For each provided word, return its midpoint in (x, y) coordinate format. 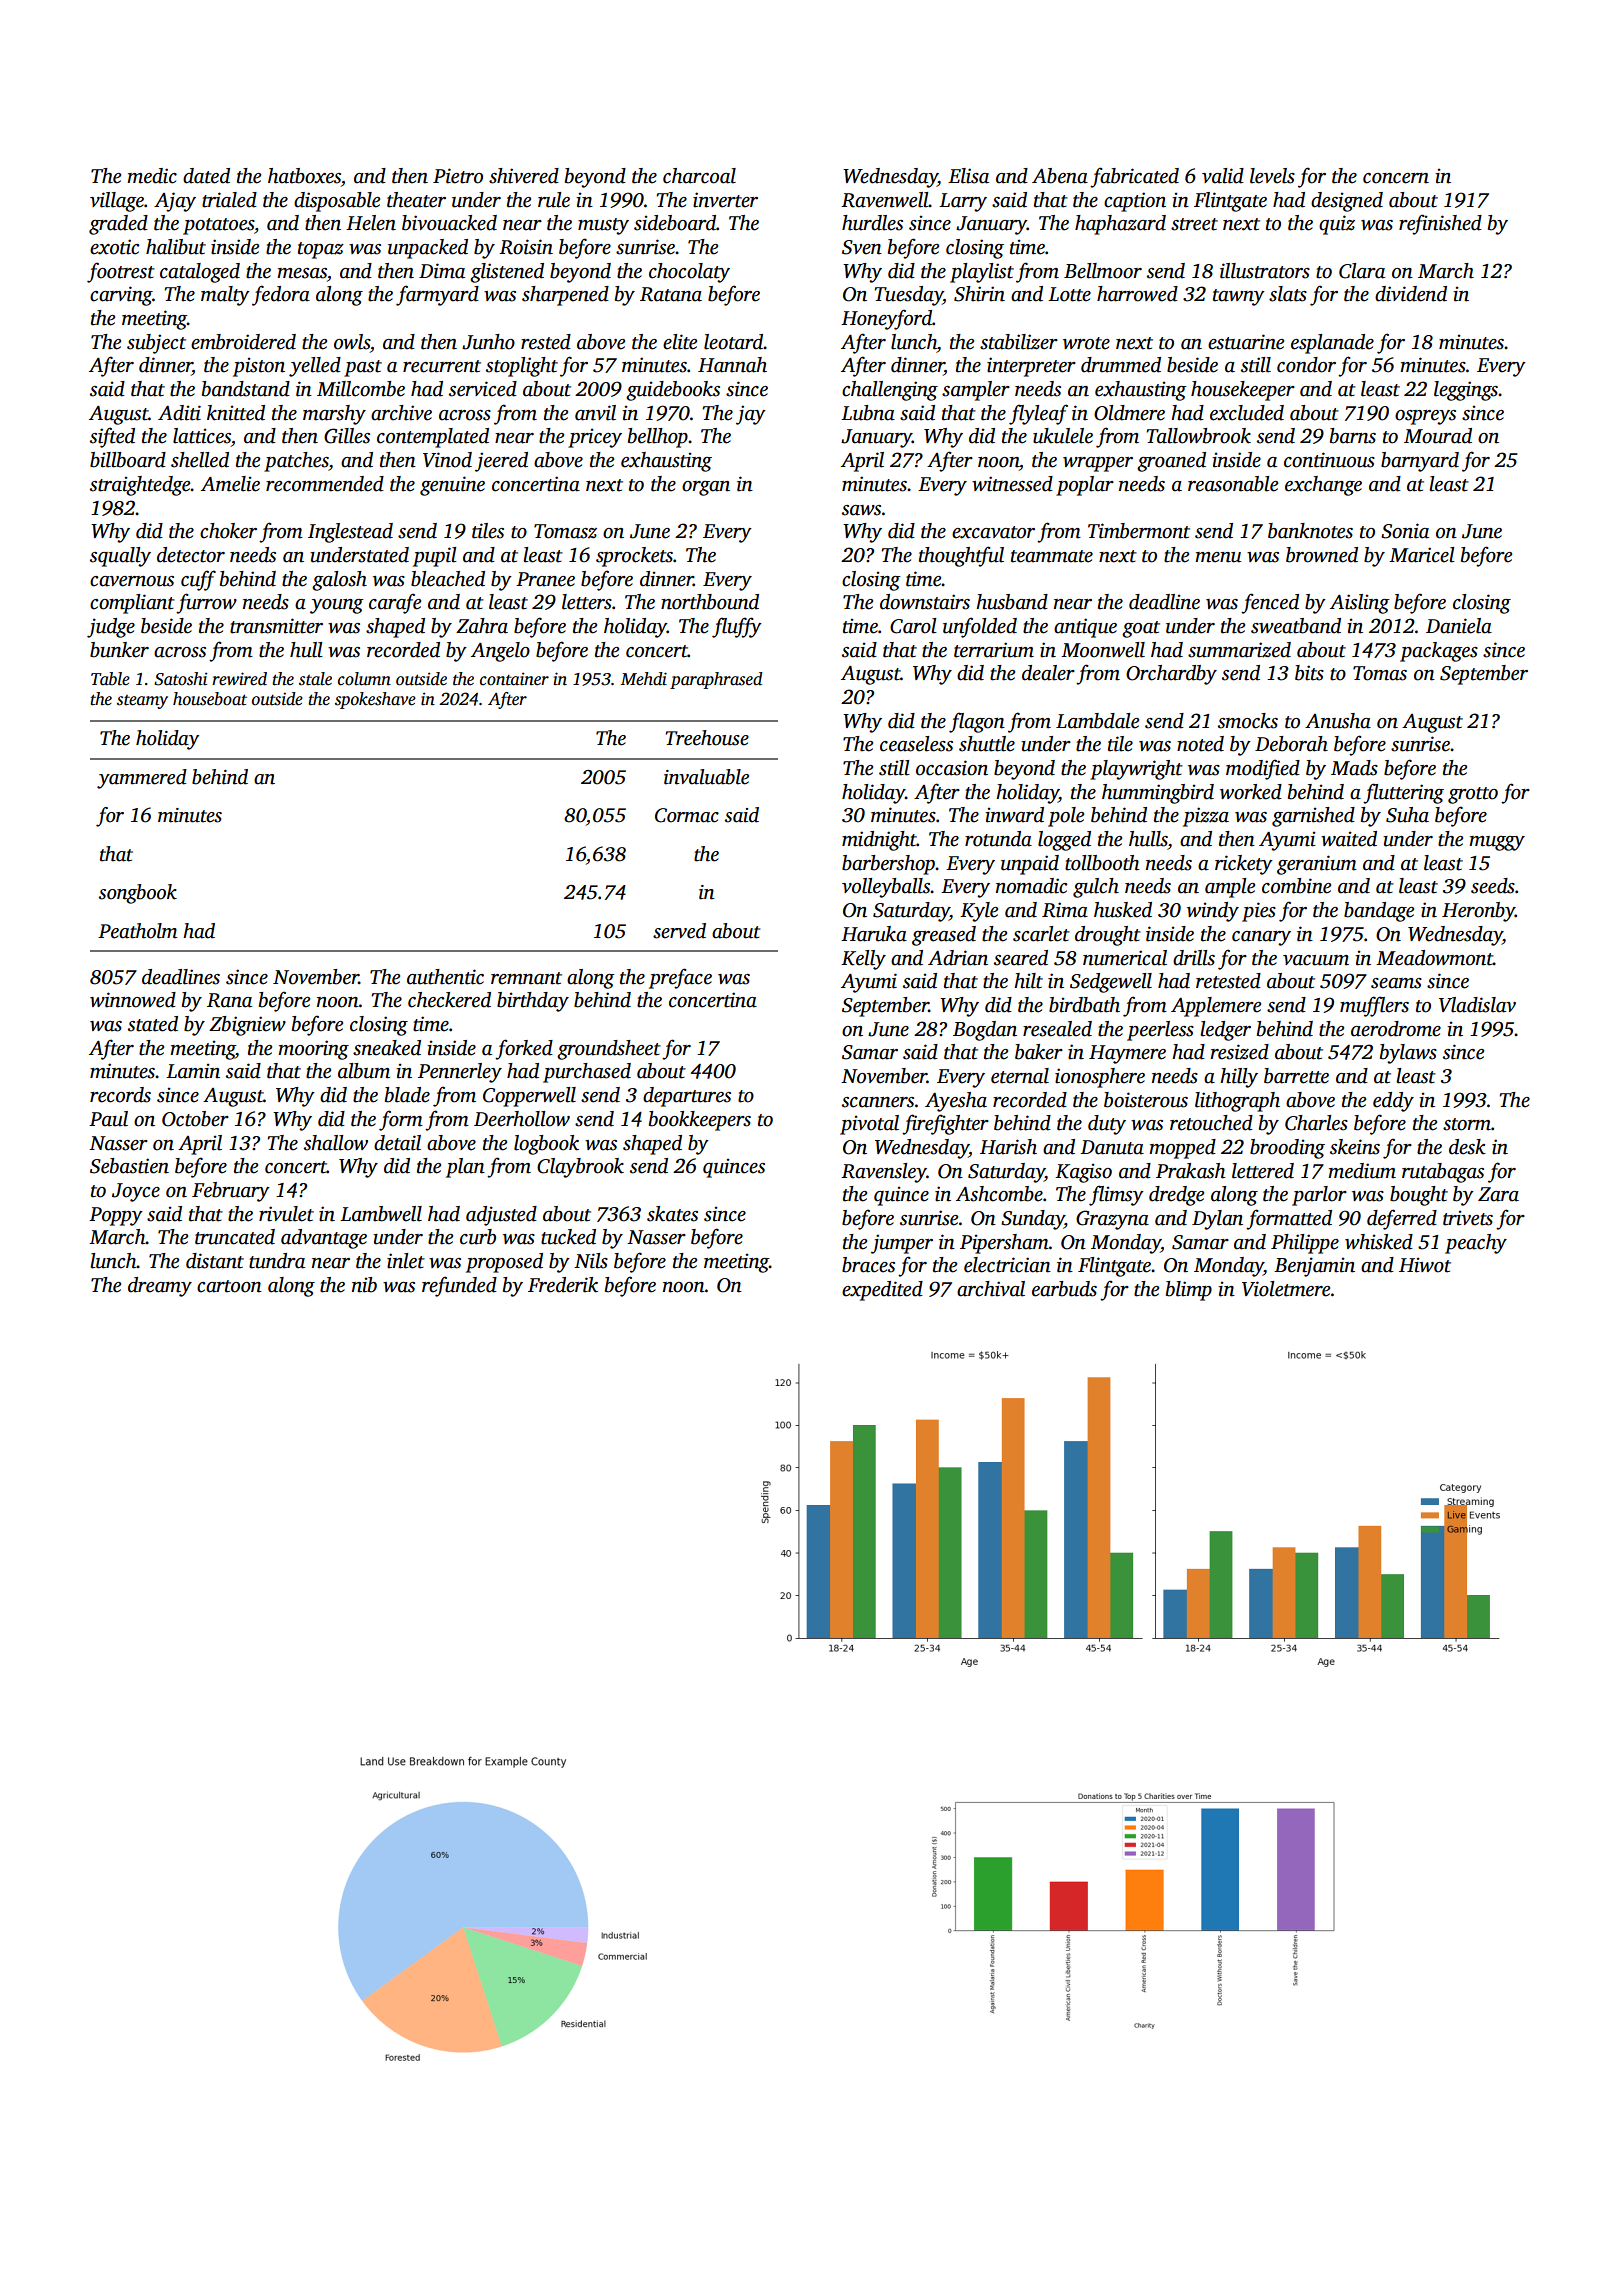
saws (861, 510)
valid (1223, 176)
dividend (1411, 294)
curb (478, 1237)
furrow (206, 603)
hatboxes (304, 176)
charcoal (699, 176)
